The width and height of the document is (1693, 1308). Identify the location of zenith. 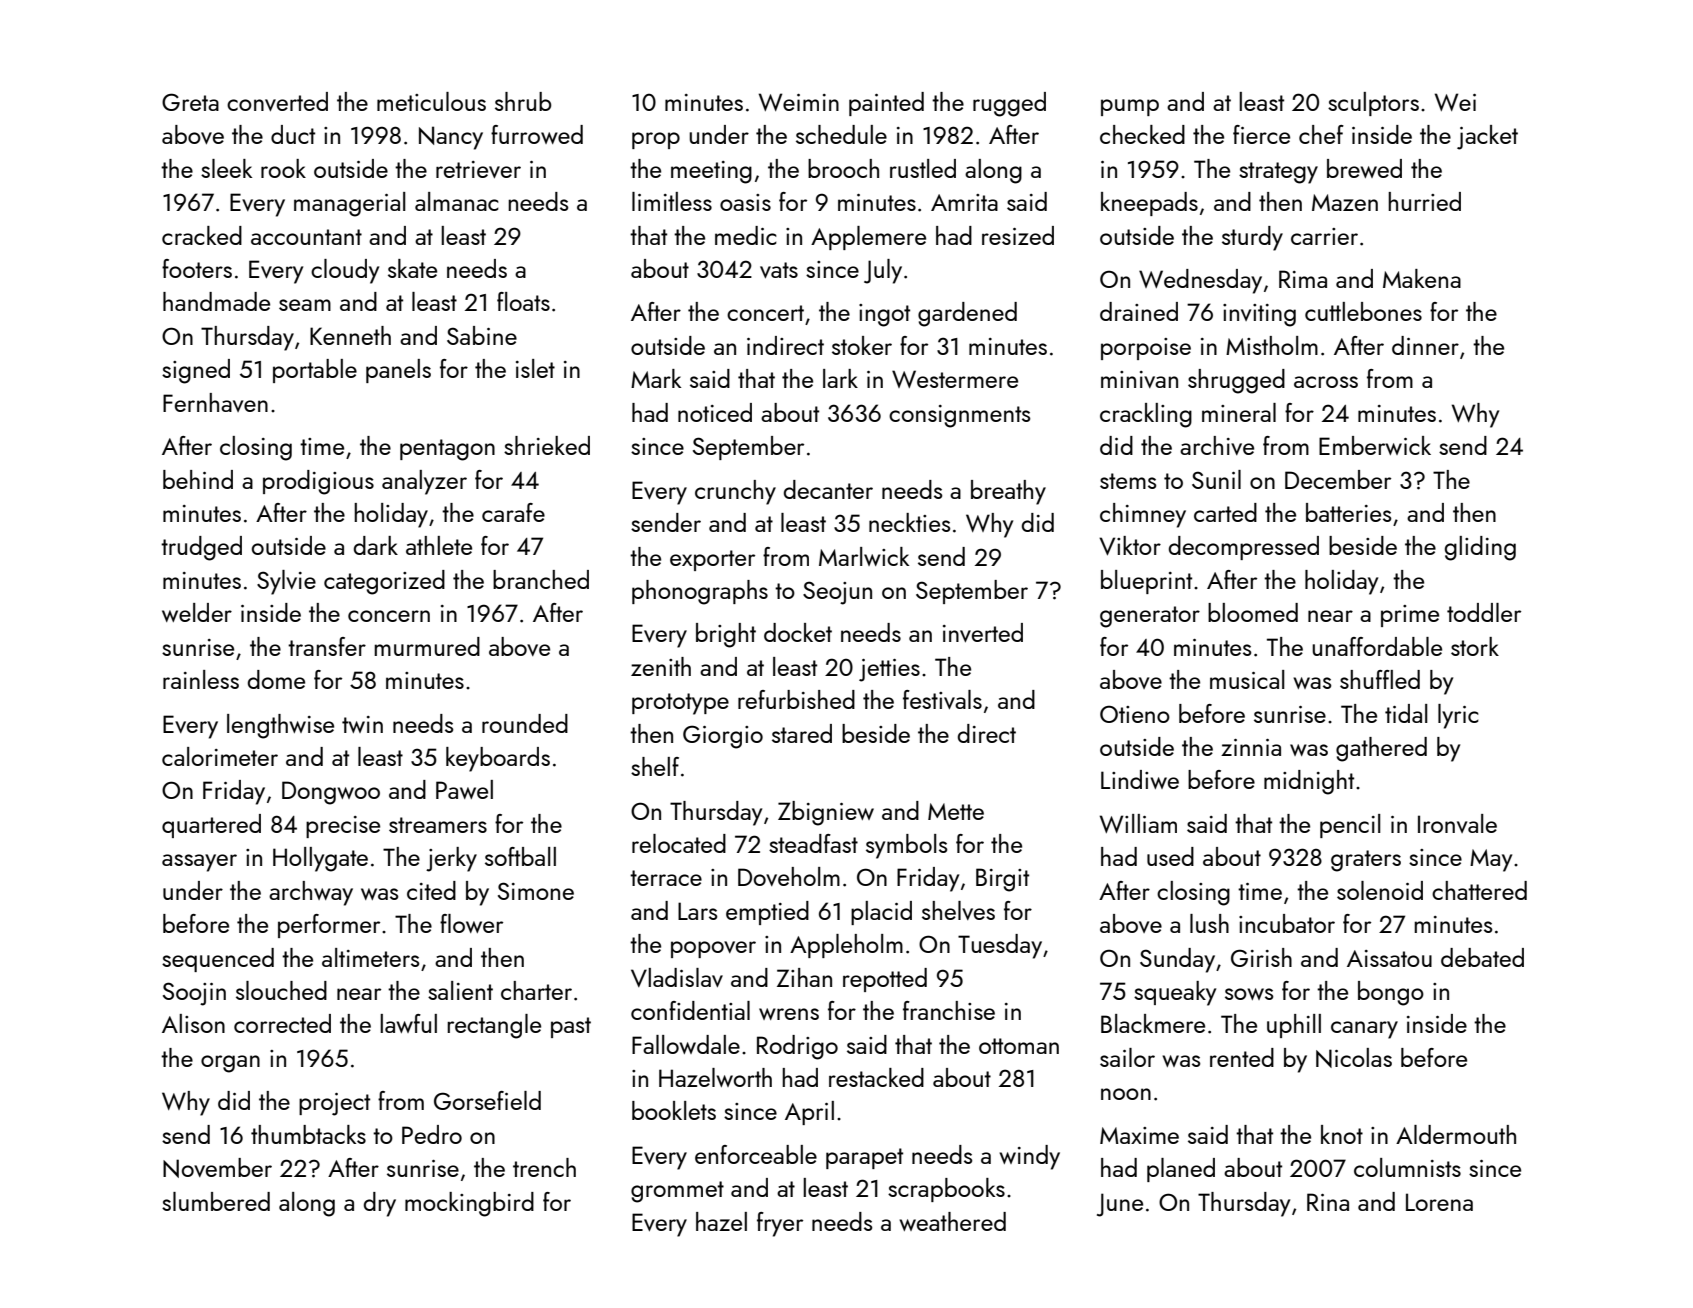
(661, 666).
